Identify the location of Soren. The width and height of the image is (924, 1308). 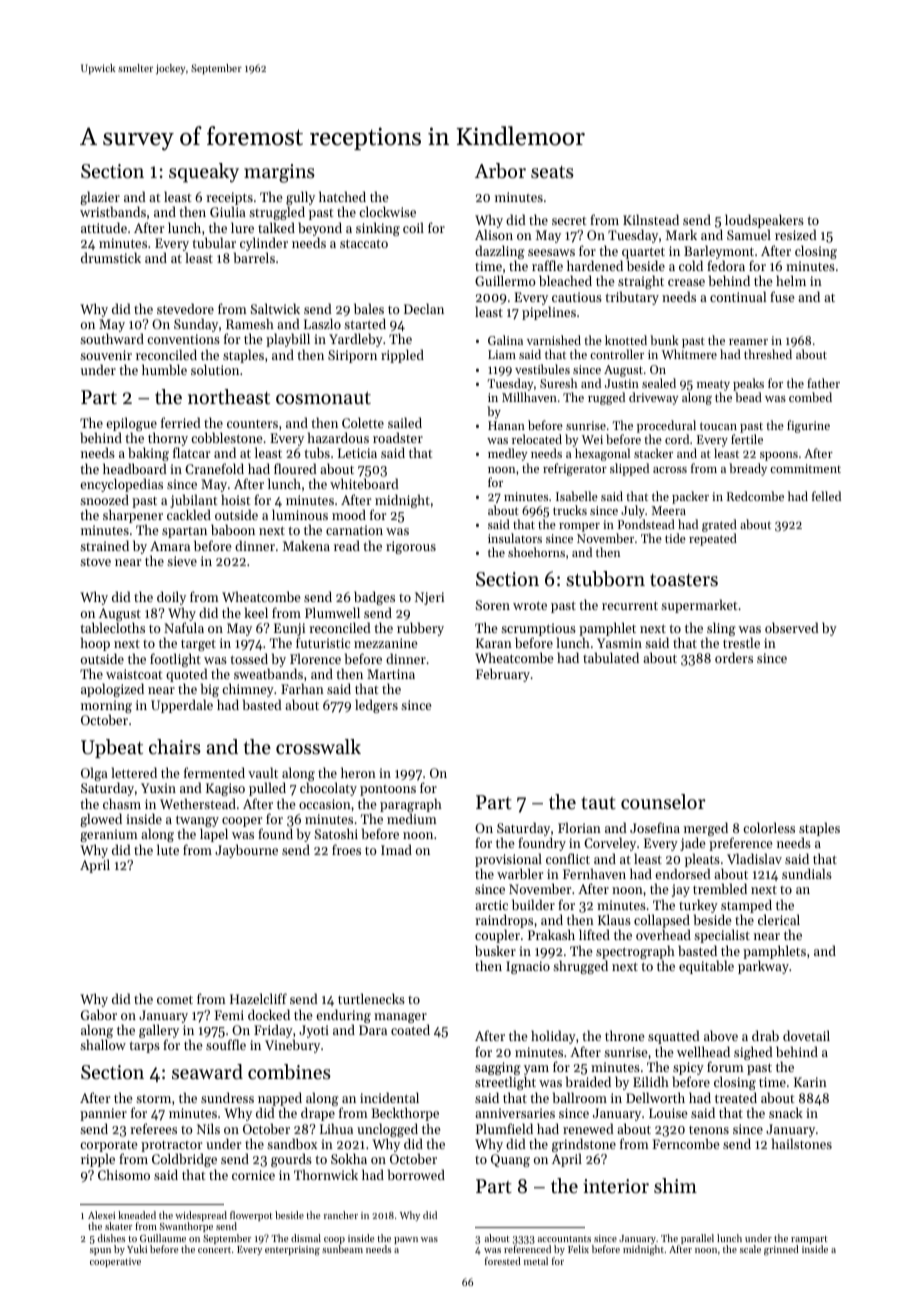
(493, 605).
